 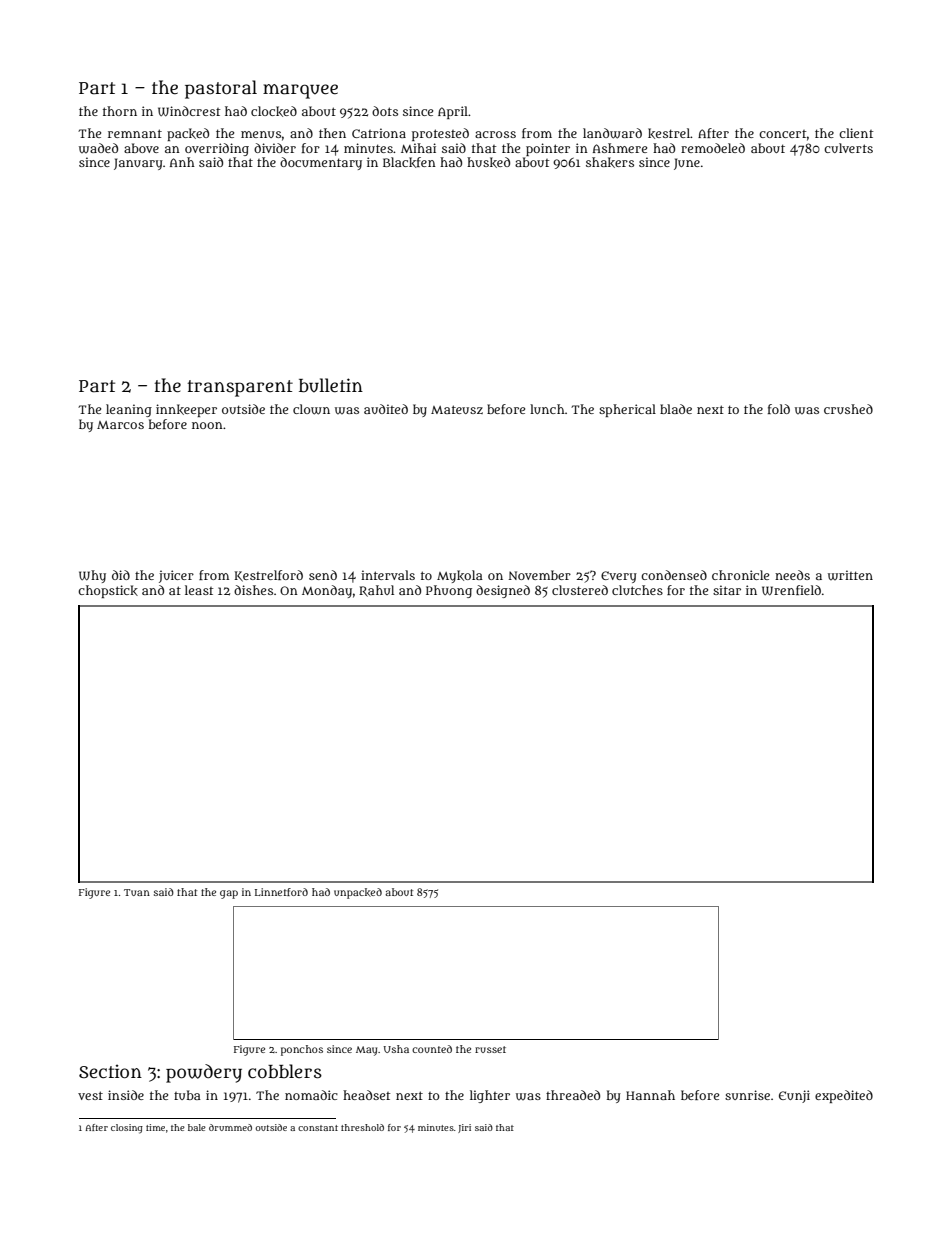 What do you see at coordinates (204, 1073) in the page?
I see `powdery` at bounding box center [204, 1073].
